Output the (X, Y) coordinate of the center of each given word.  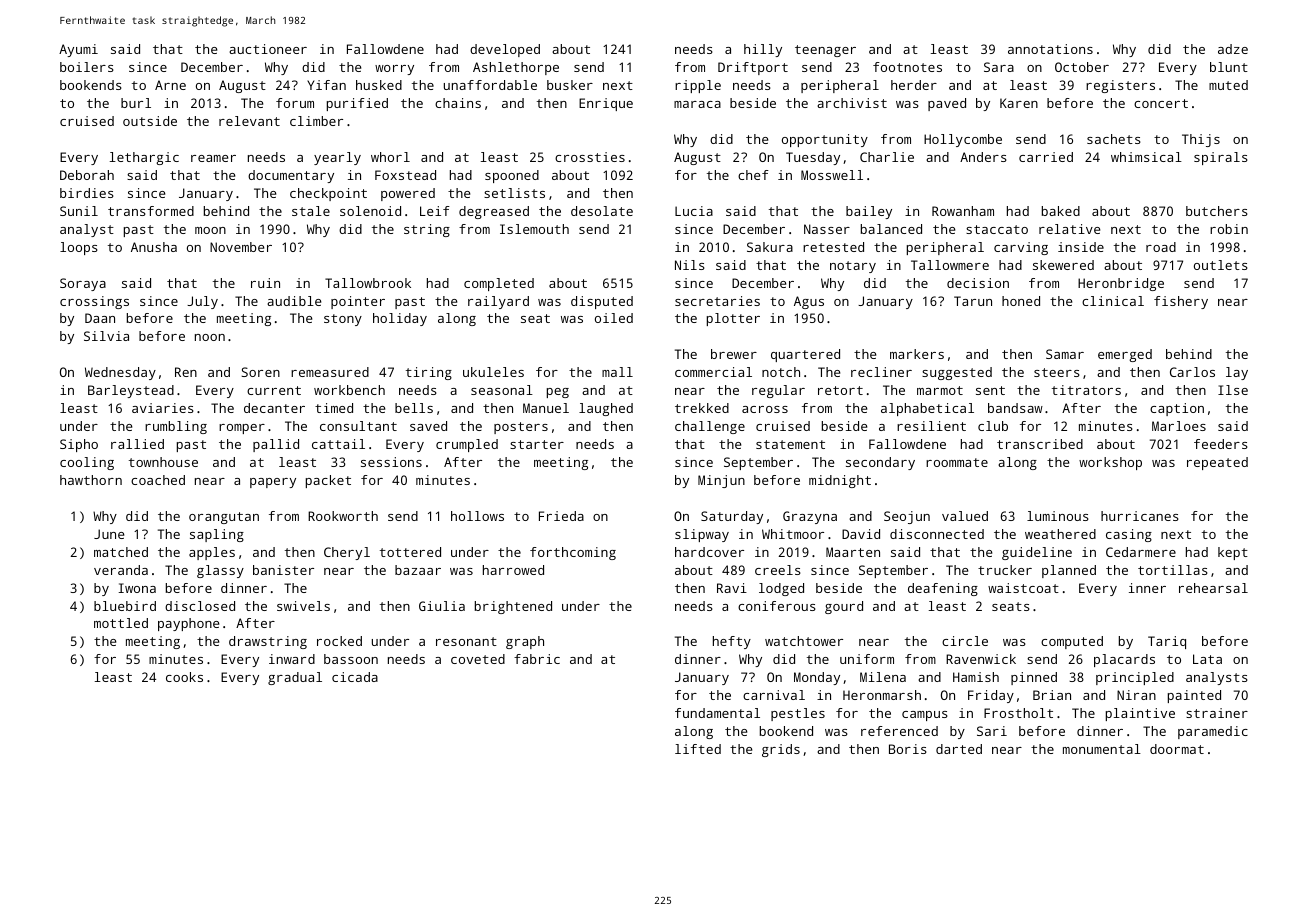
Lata (1207, 659)
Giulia (442, 606)
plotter (733, 319)
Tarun (973, 301)
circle (965, 641)
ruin (265, 283)
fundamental (717, 713)
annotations (1050, 49)
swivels (303, 606)
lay (1237, 373)
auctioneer (268, 49)
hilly (763, 50)
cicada (355, 677)
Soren (260, 372)
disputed (602, 302)
